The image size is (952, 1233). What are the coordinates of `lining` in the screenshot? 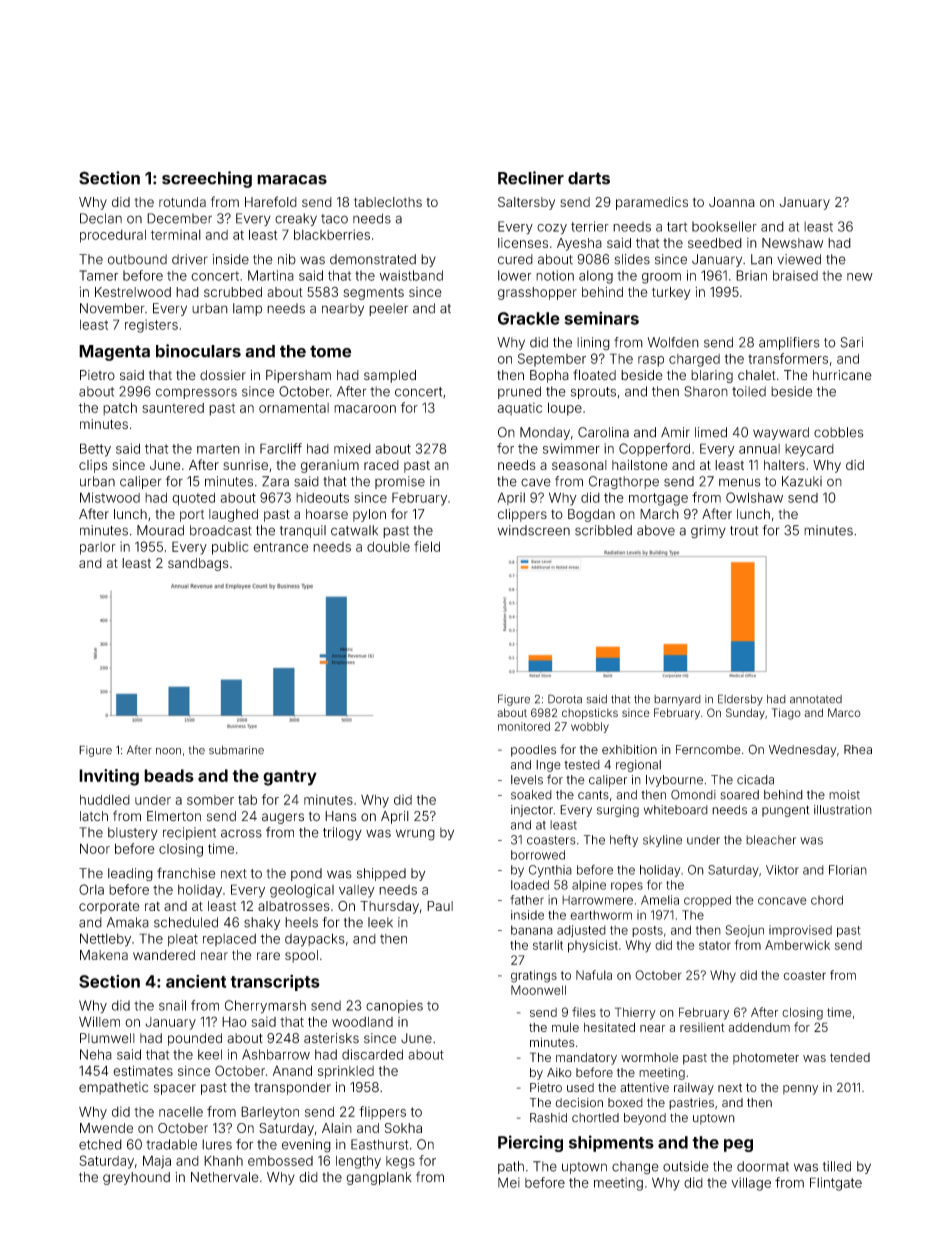 It's located at (593, 344).
